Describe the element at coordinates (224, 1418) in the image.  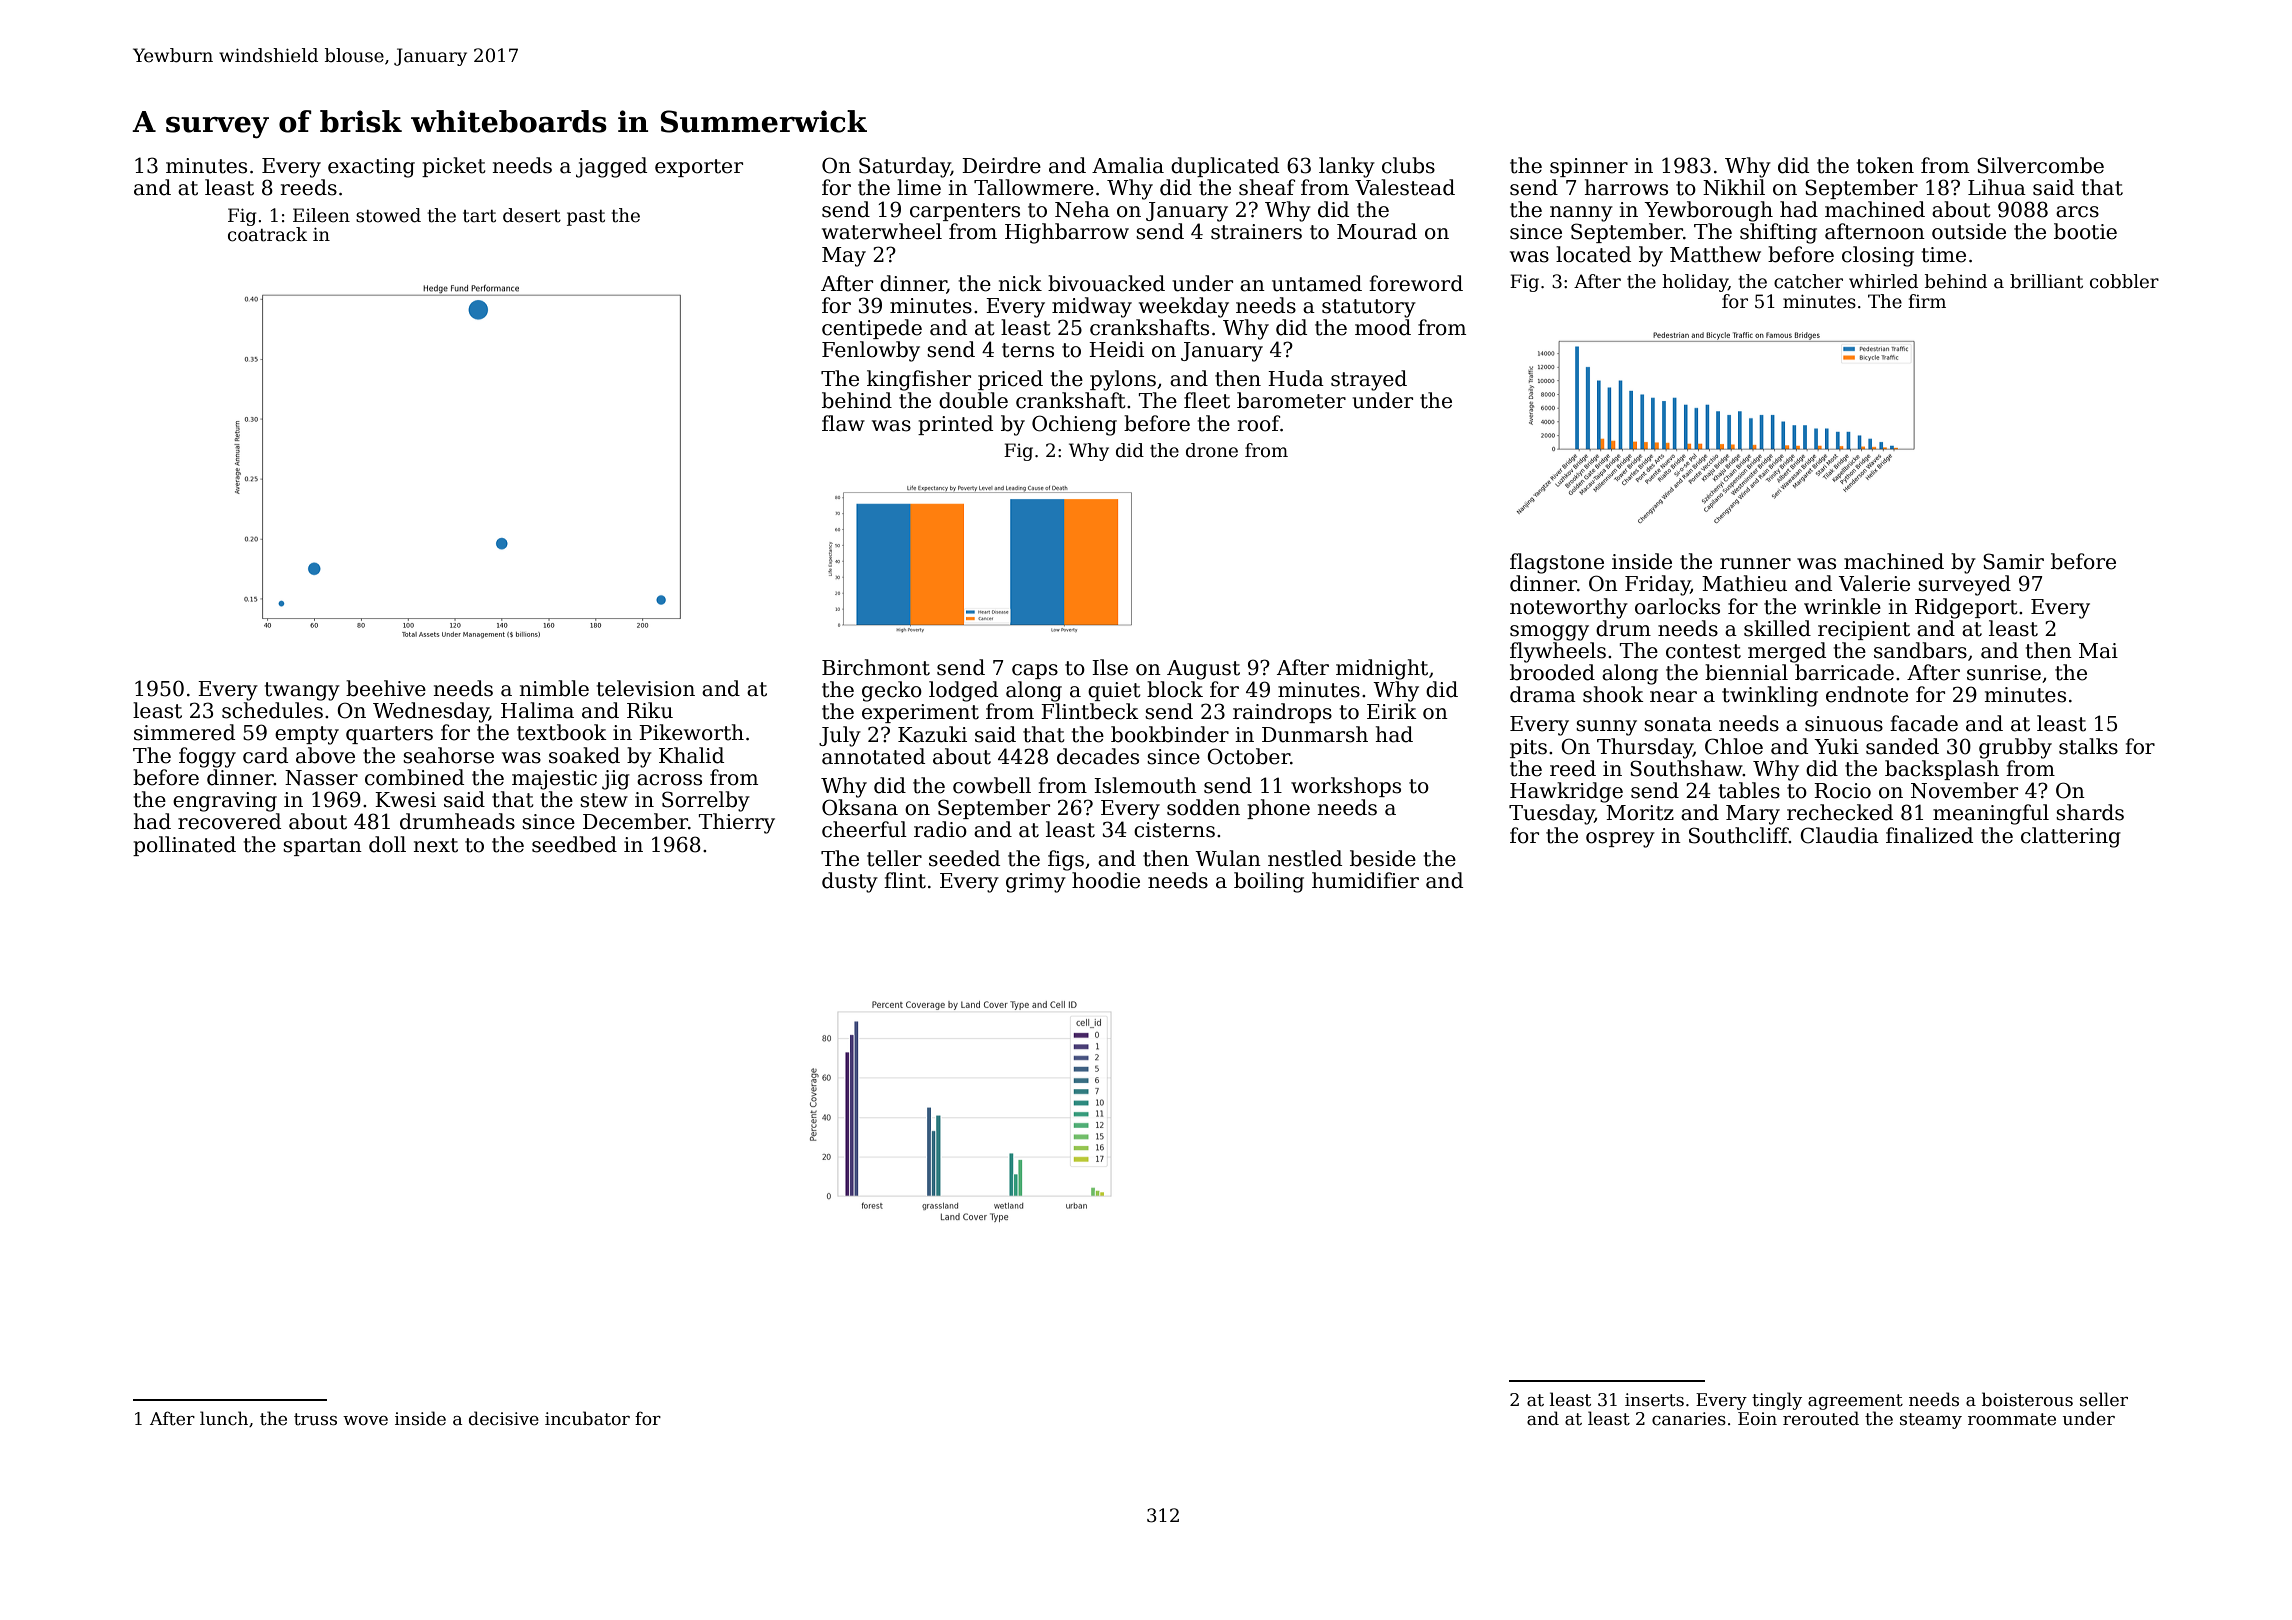
I see `lunch` at that location.
